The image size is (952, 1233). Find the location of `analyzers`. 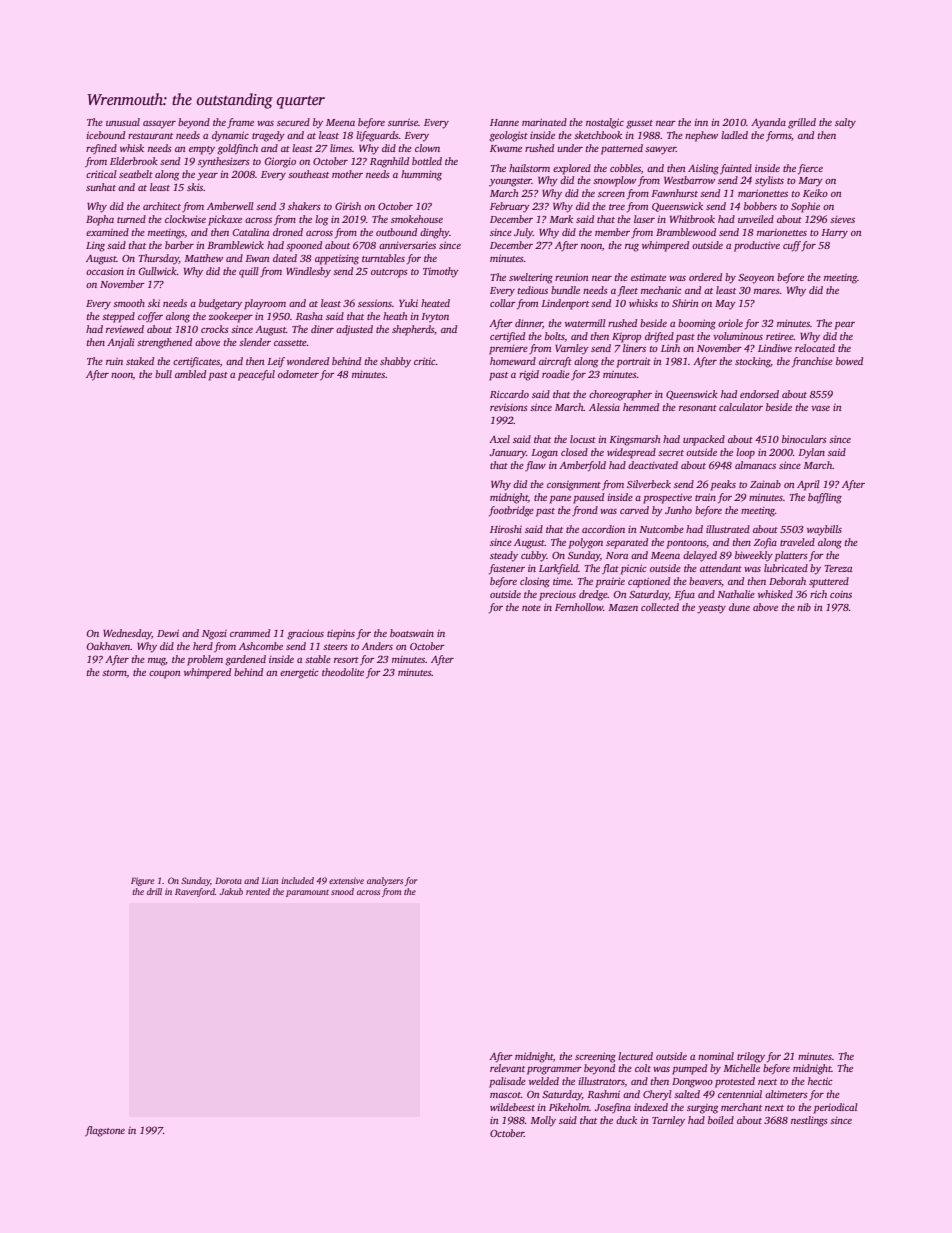

analyzers is located at coordinates (385, 881).
